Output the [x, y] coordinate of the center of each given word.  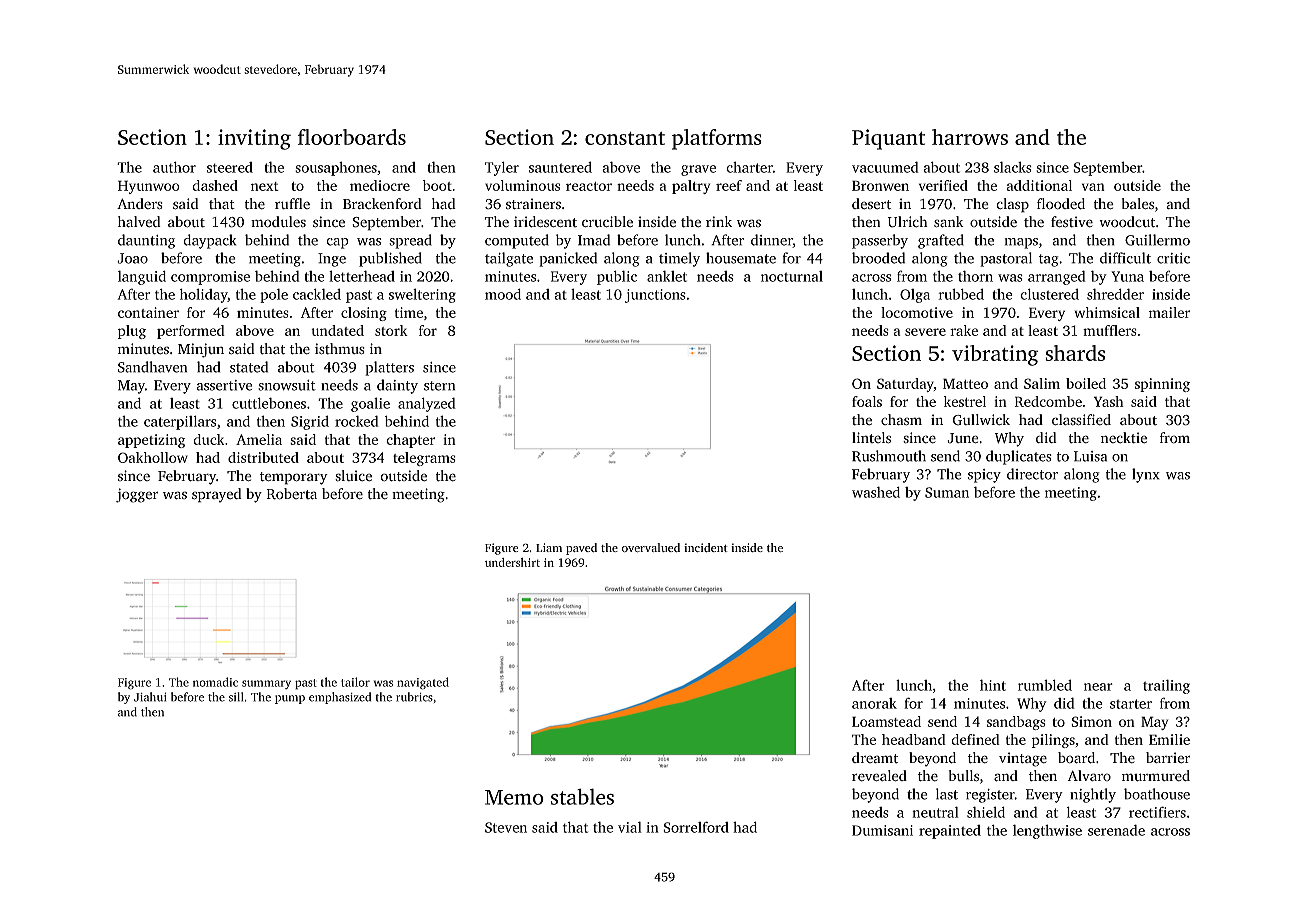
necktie [1124, 438]
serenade [1116, 830]
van [1093, 187]
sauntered [560, 167]
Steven [506, 827]
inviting [254, 139]
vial [630, 827]
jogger [137, 495]
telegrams [424, 459]
